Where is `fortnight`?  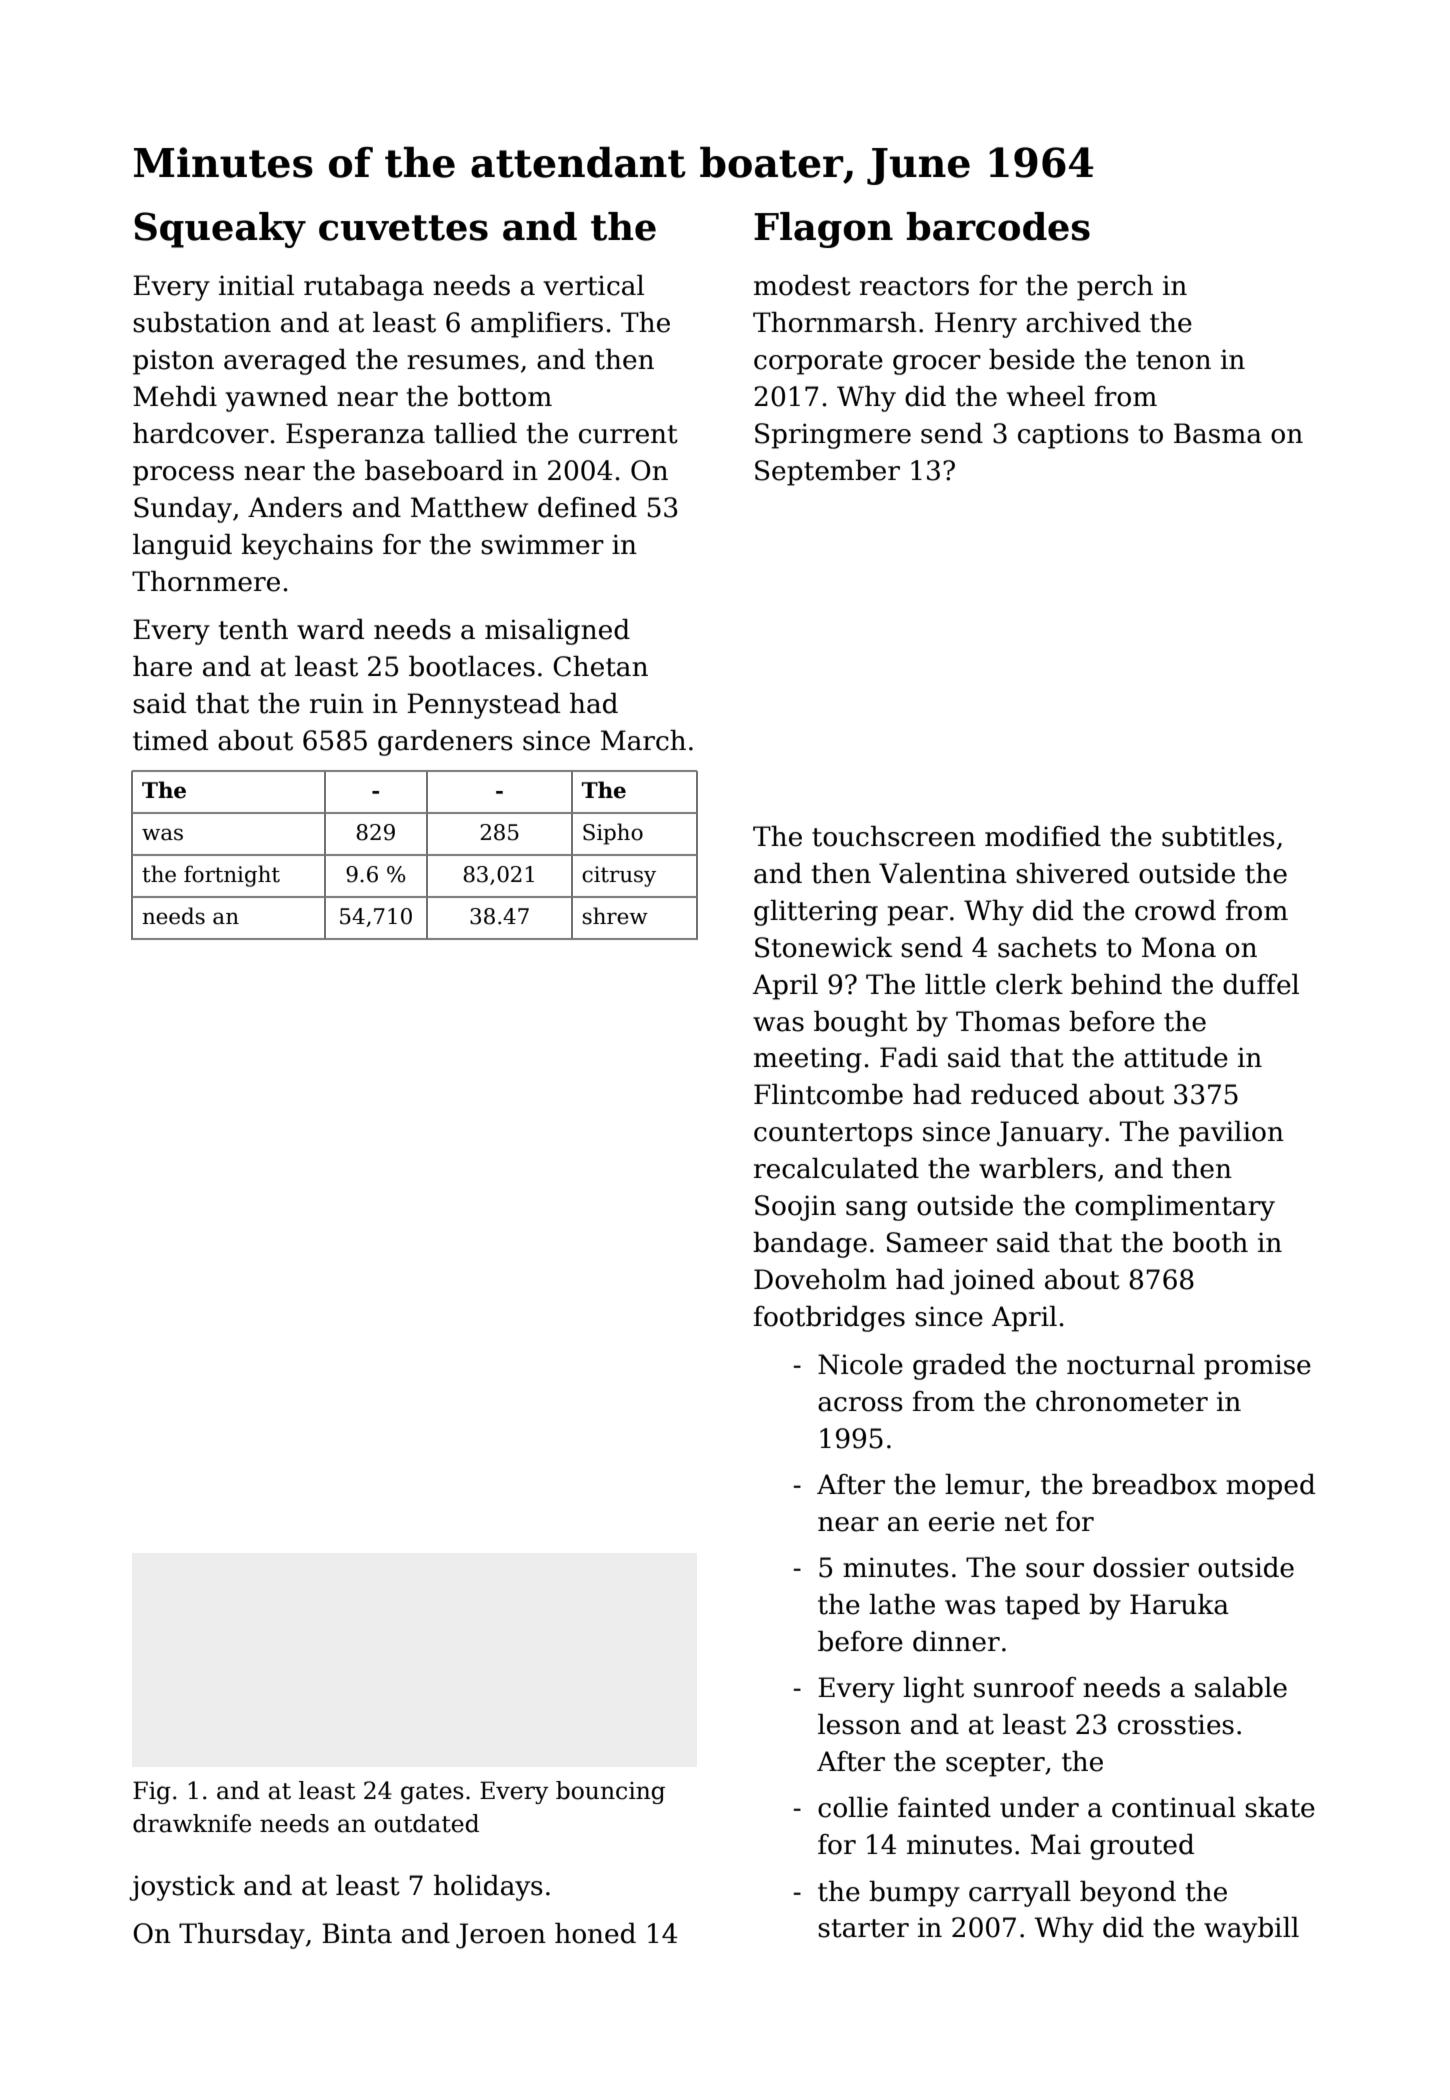 fortnight is located at coordinates (232, 876).
